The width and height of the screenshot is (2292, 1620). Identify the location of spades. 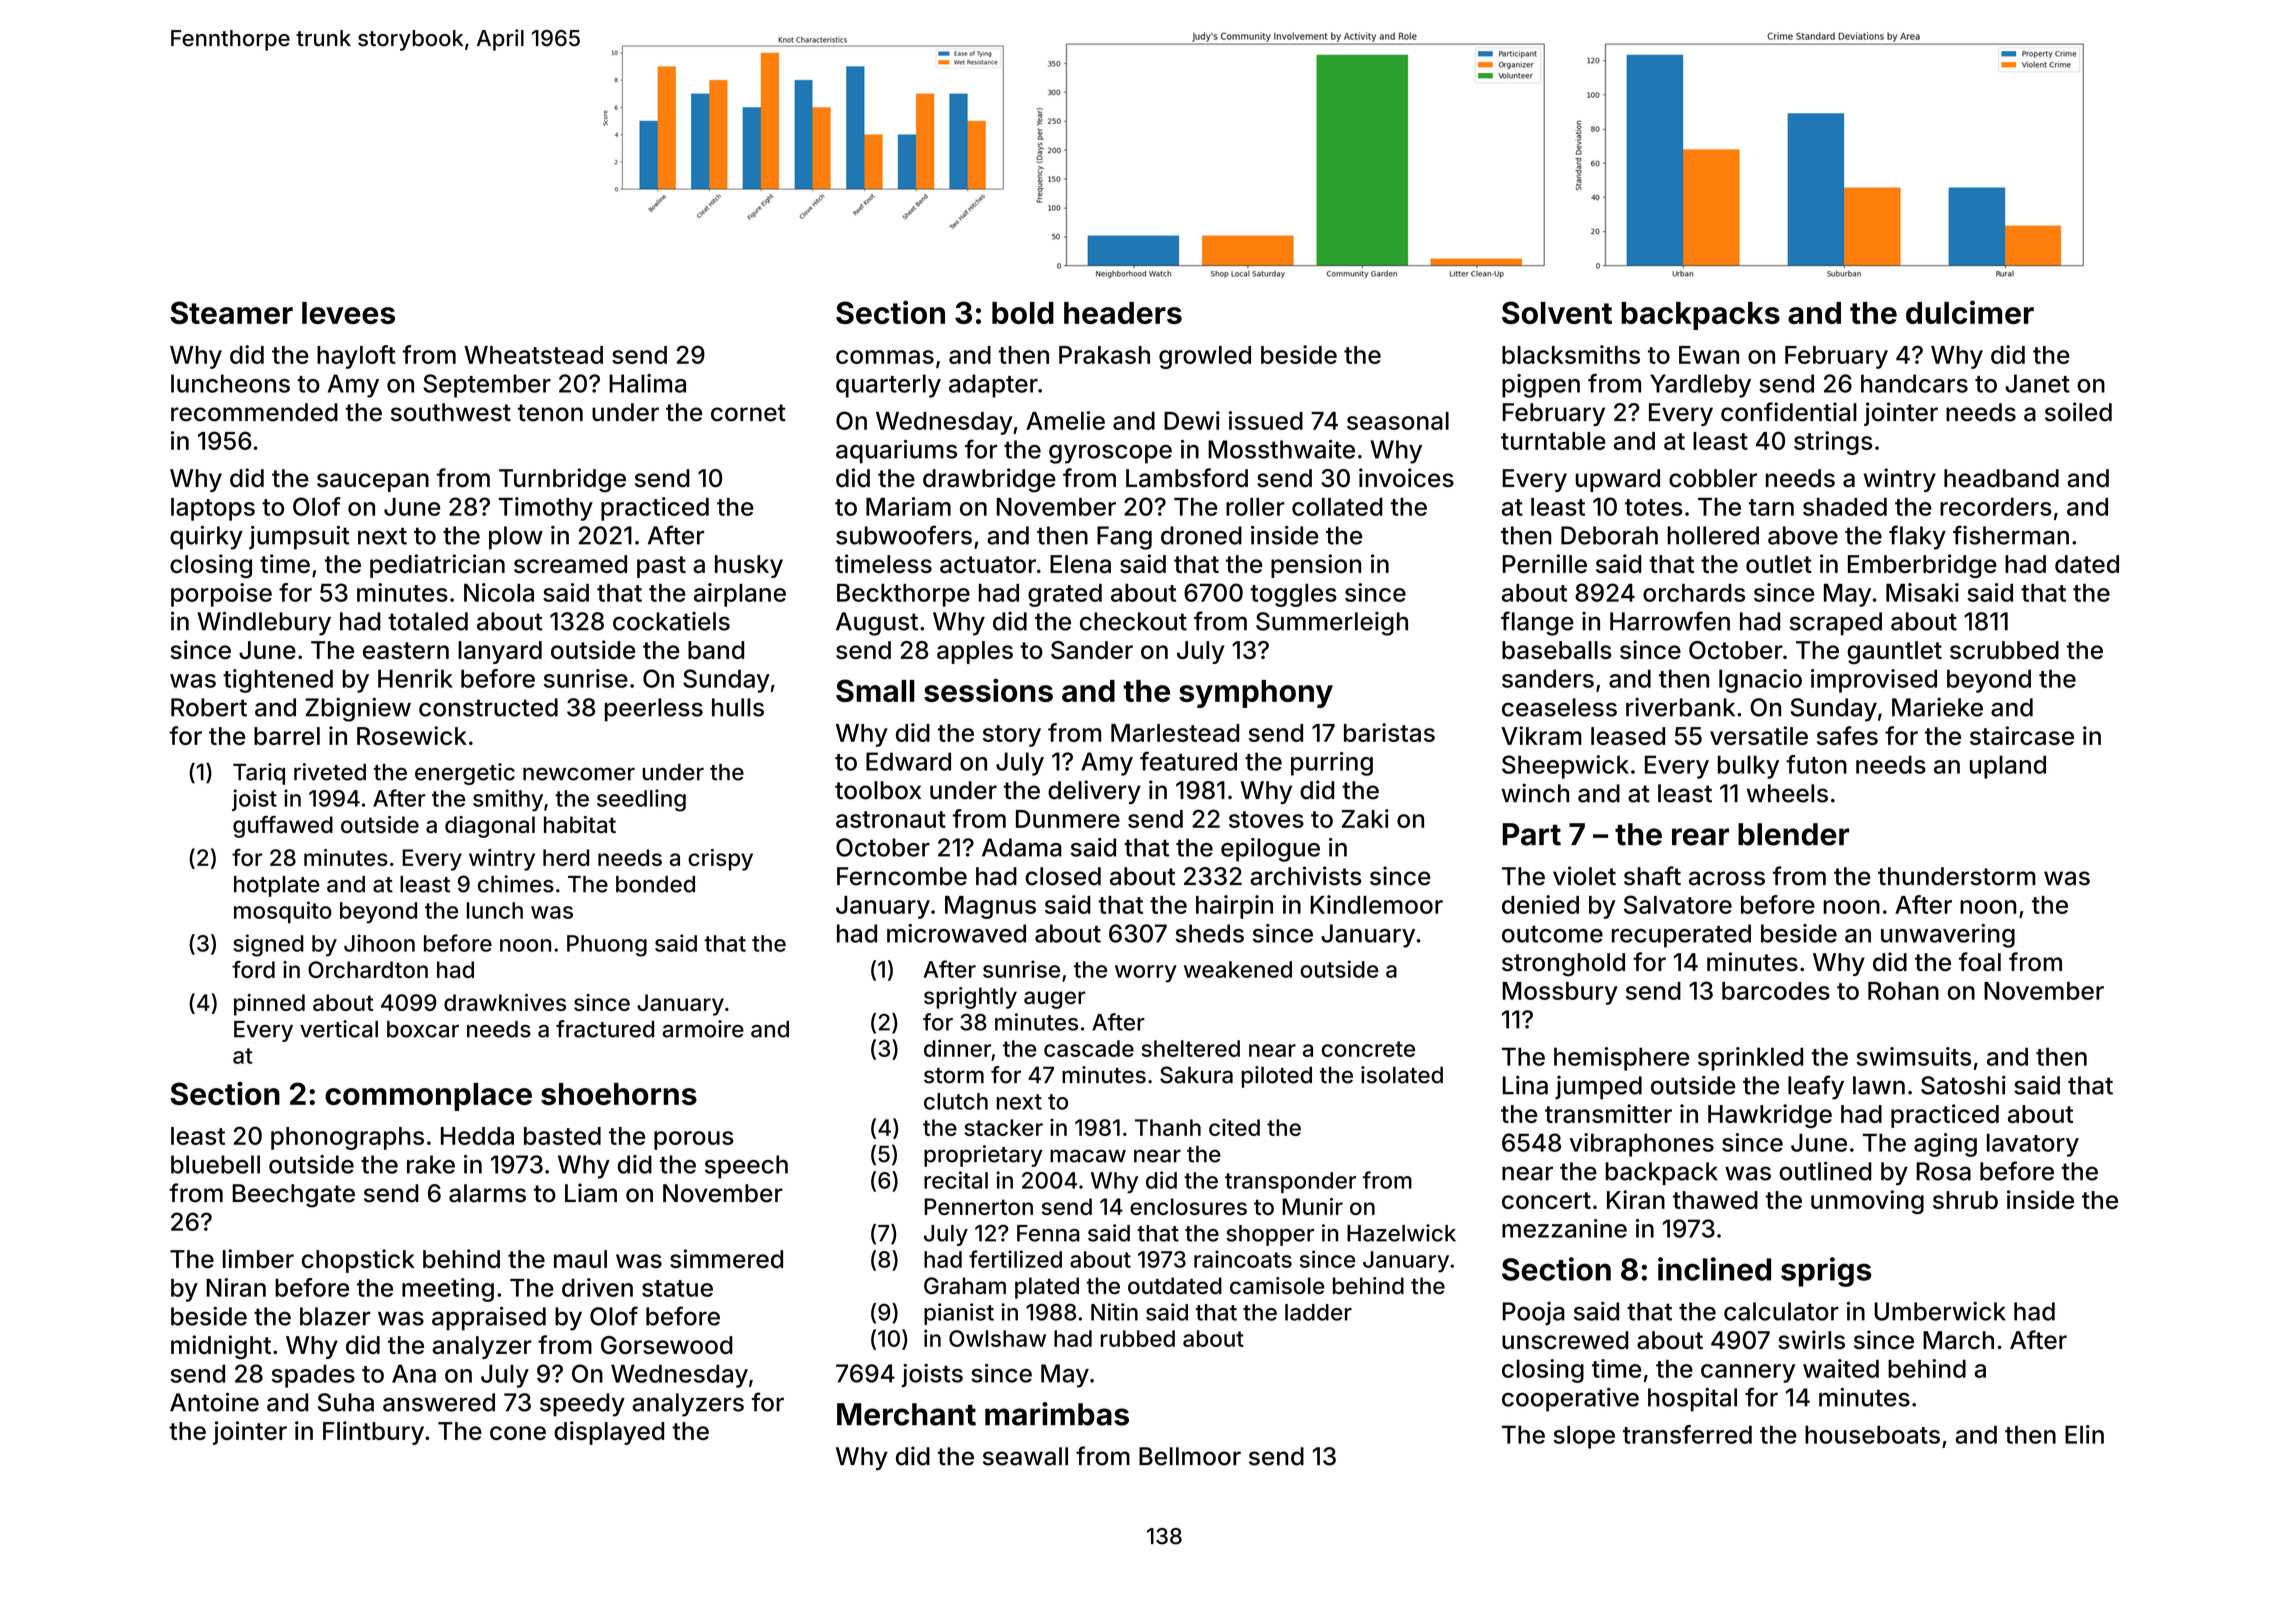
(313, 1376).
